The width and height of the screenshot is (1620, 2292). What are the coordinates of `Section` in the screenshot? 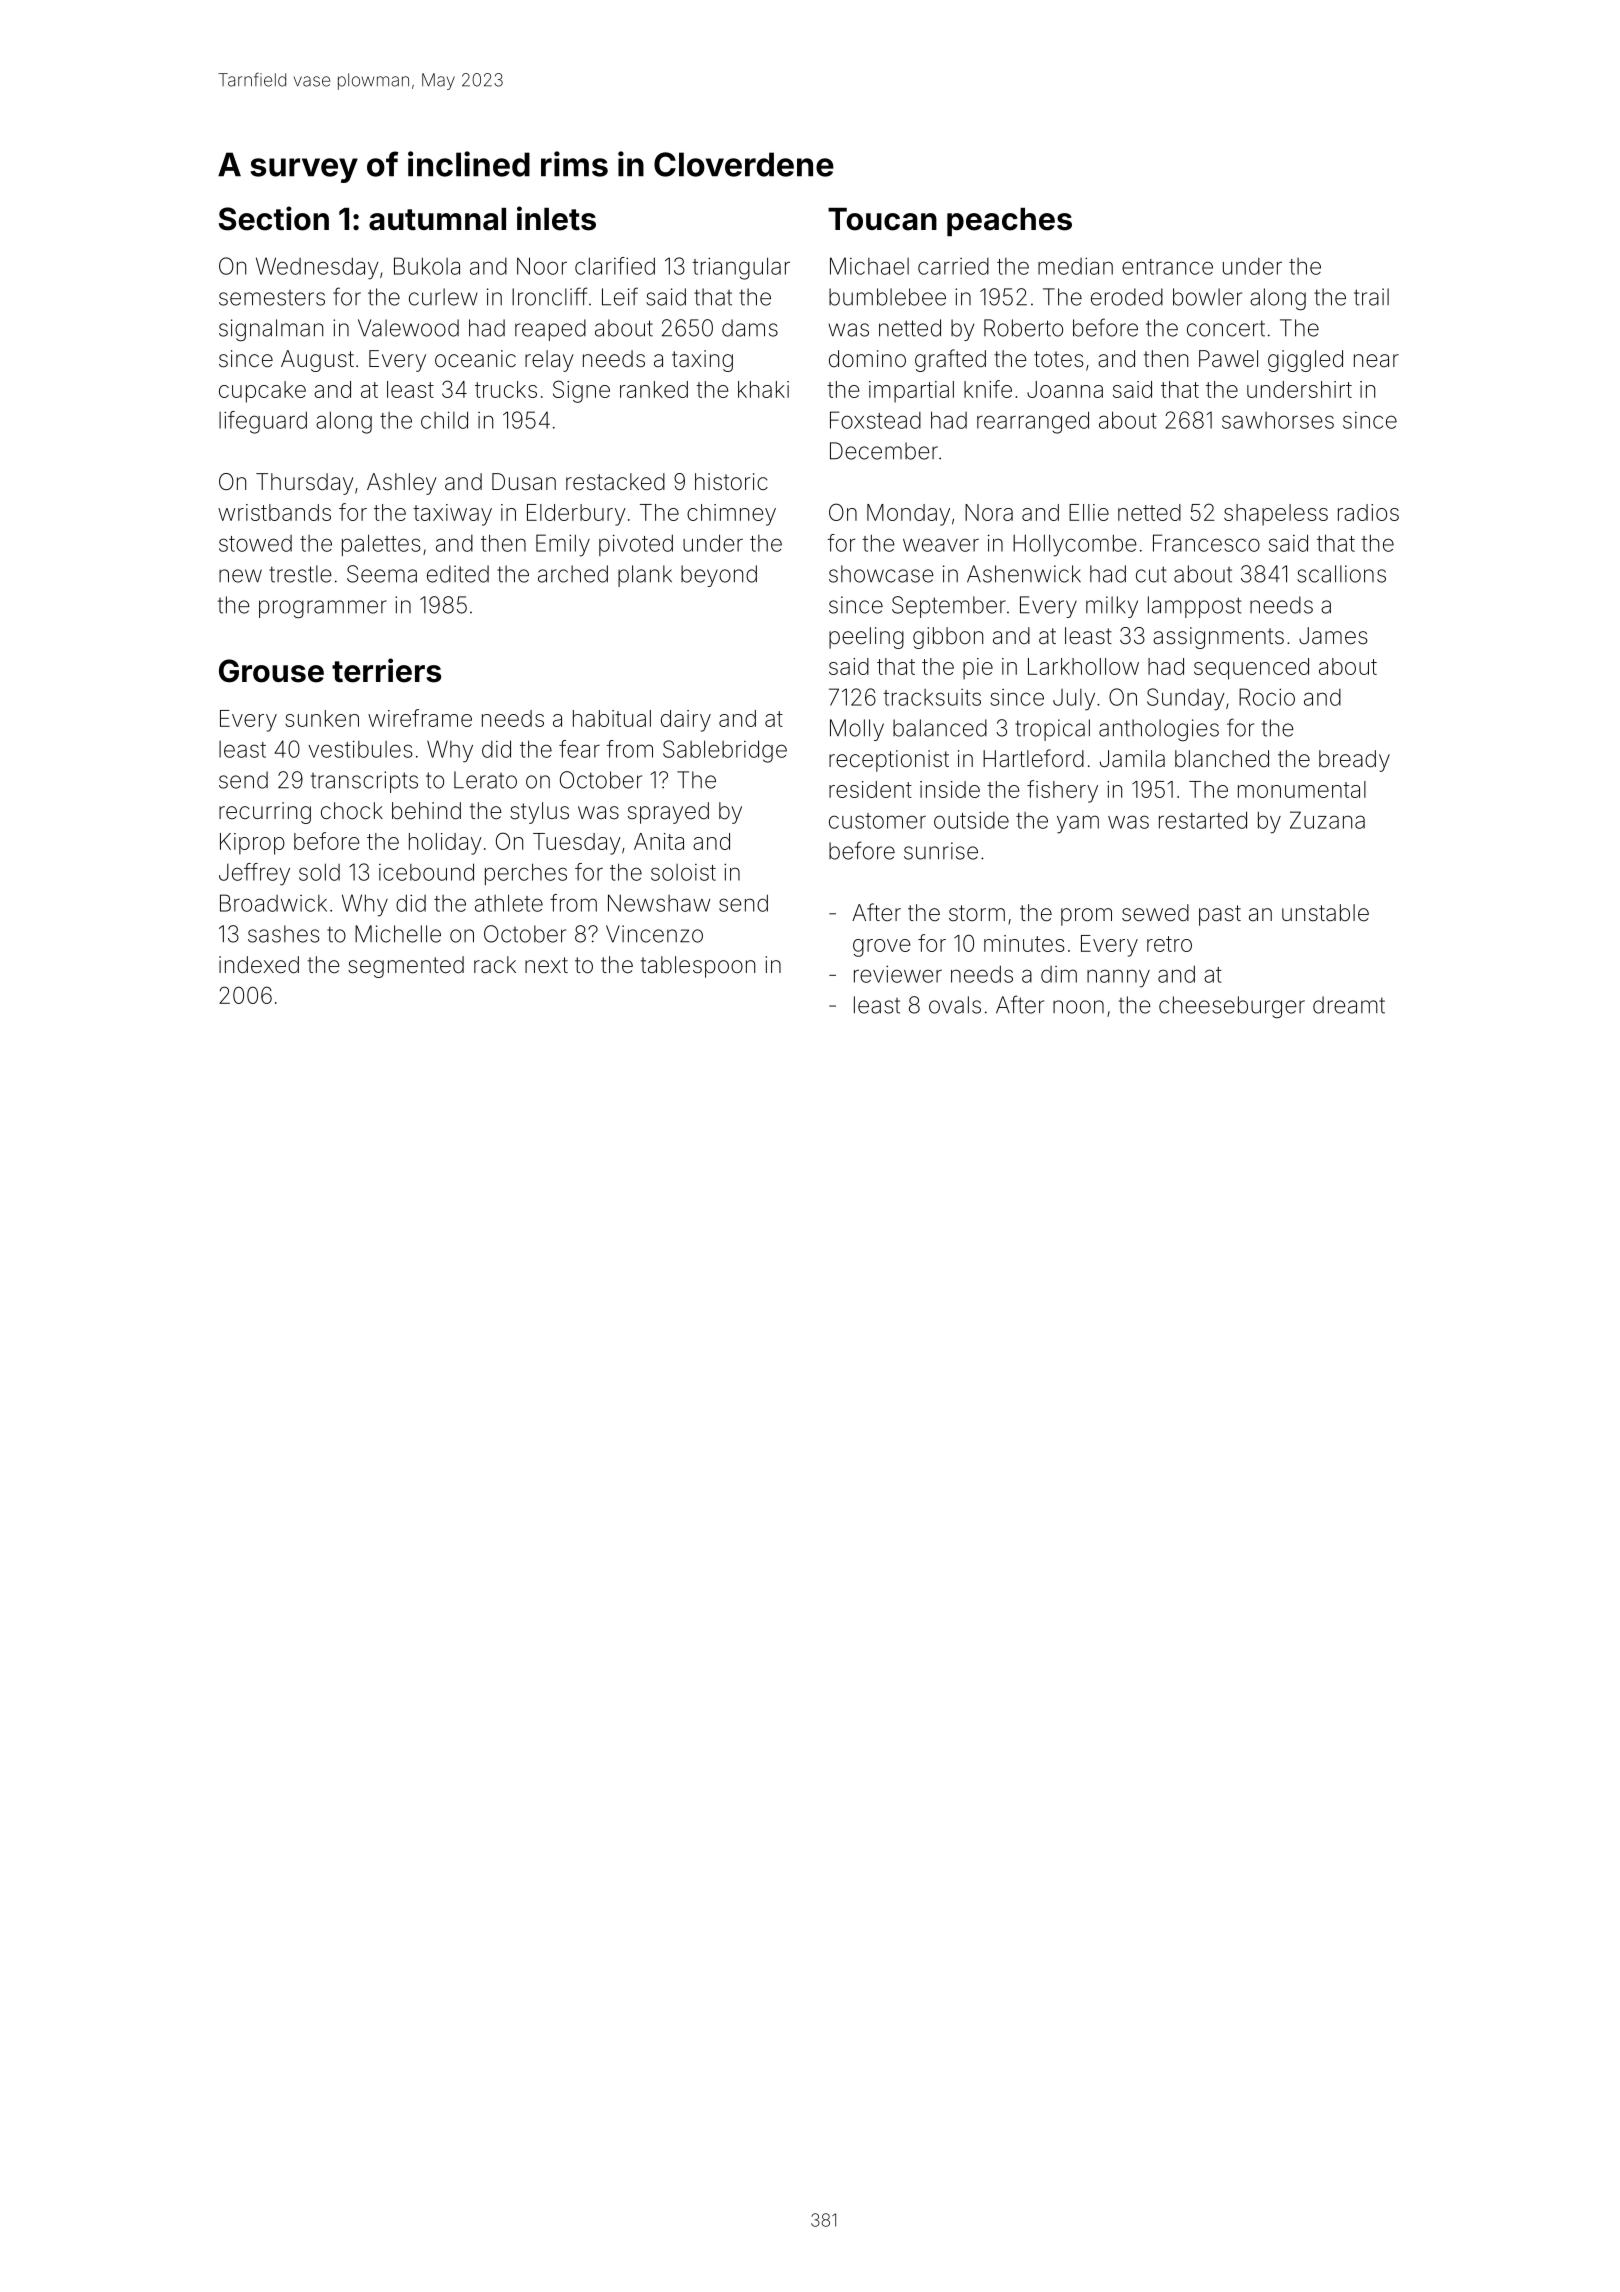 It's located at (274, 218).
